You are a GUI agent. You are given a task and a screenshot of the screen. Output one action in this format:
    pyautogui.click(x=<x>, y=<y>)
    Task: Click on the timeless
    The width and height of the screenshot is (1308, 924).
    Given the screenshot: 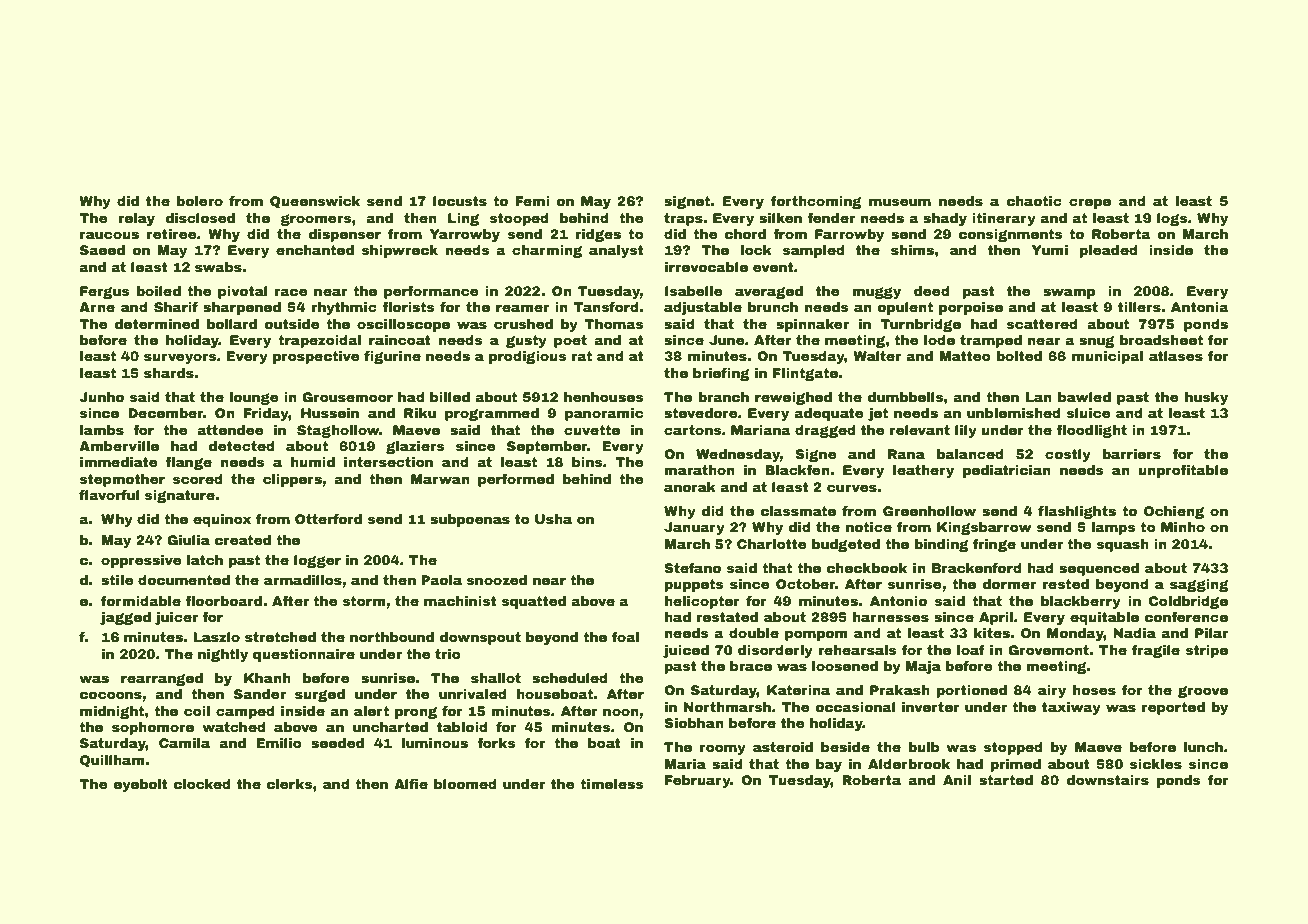 What is the action you would take?
    pyautogui.click(x=612, y=784)
